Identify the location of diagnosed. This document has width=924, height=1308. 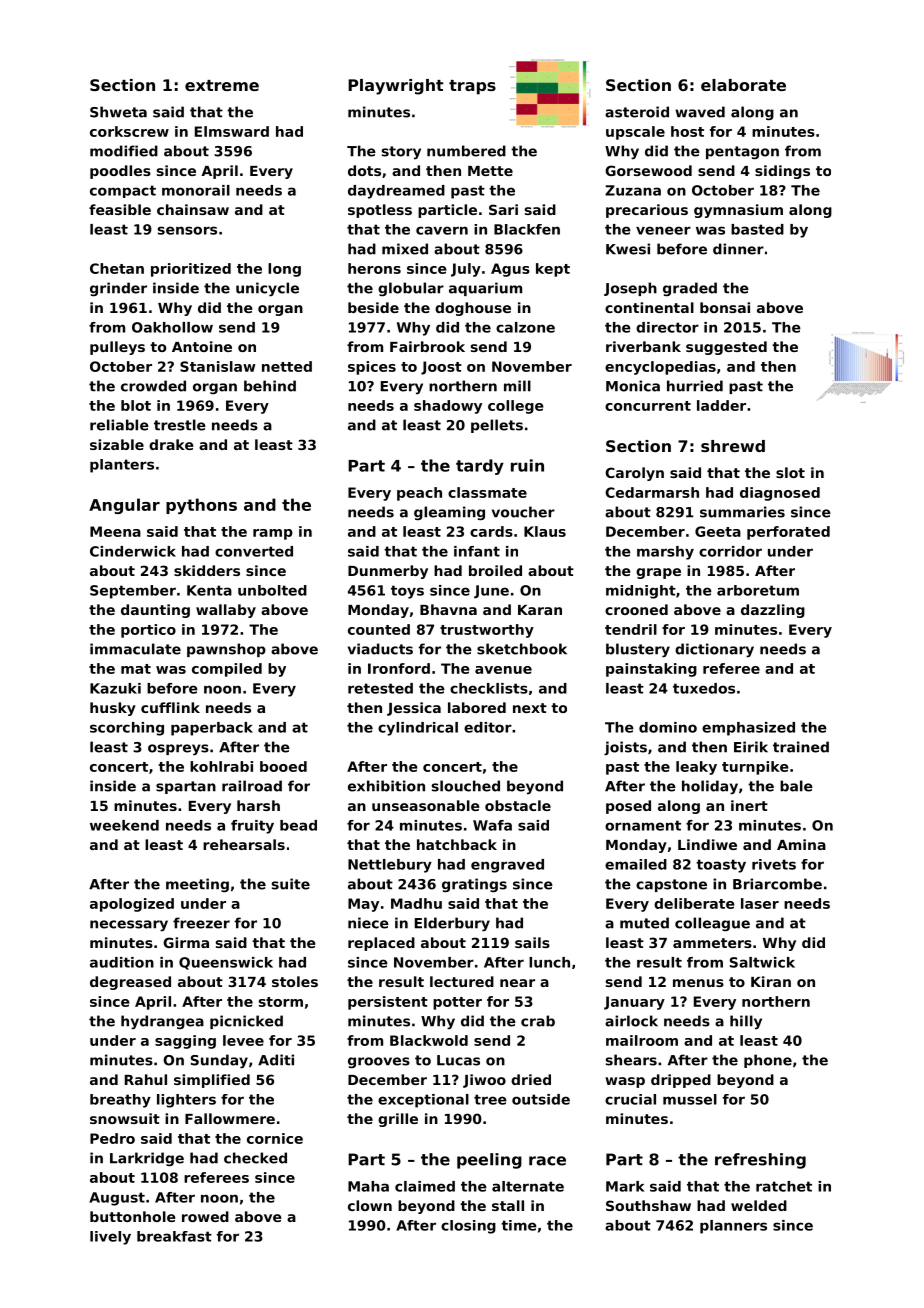
(780, 494).
